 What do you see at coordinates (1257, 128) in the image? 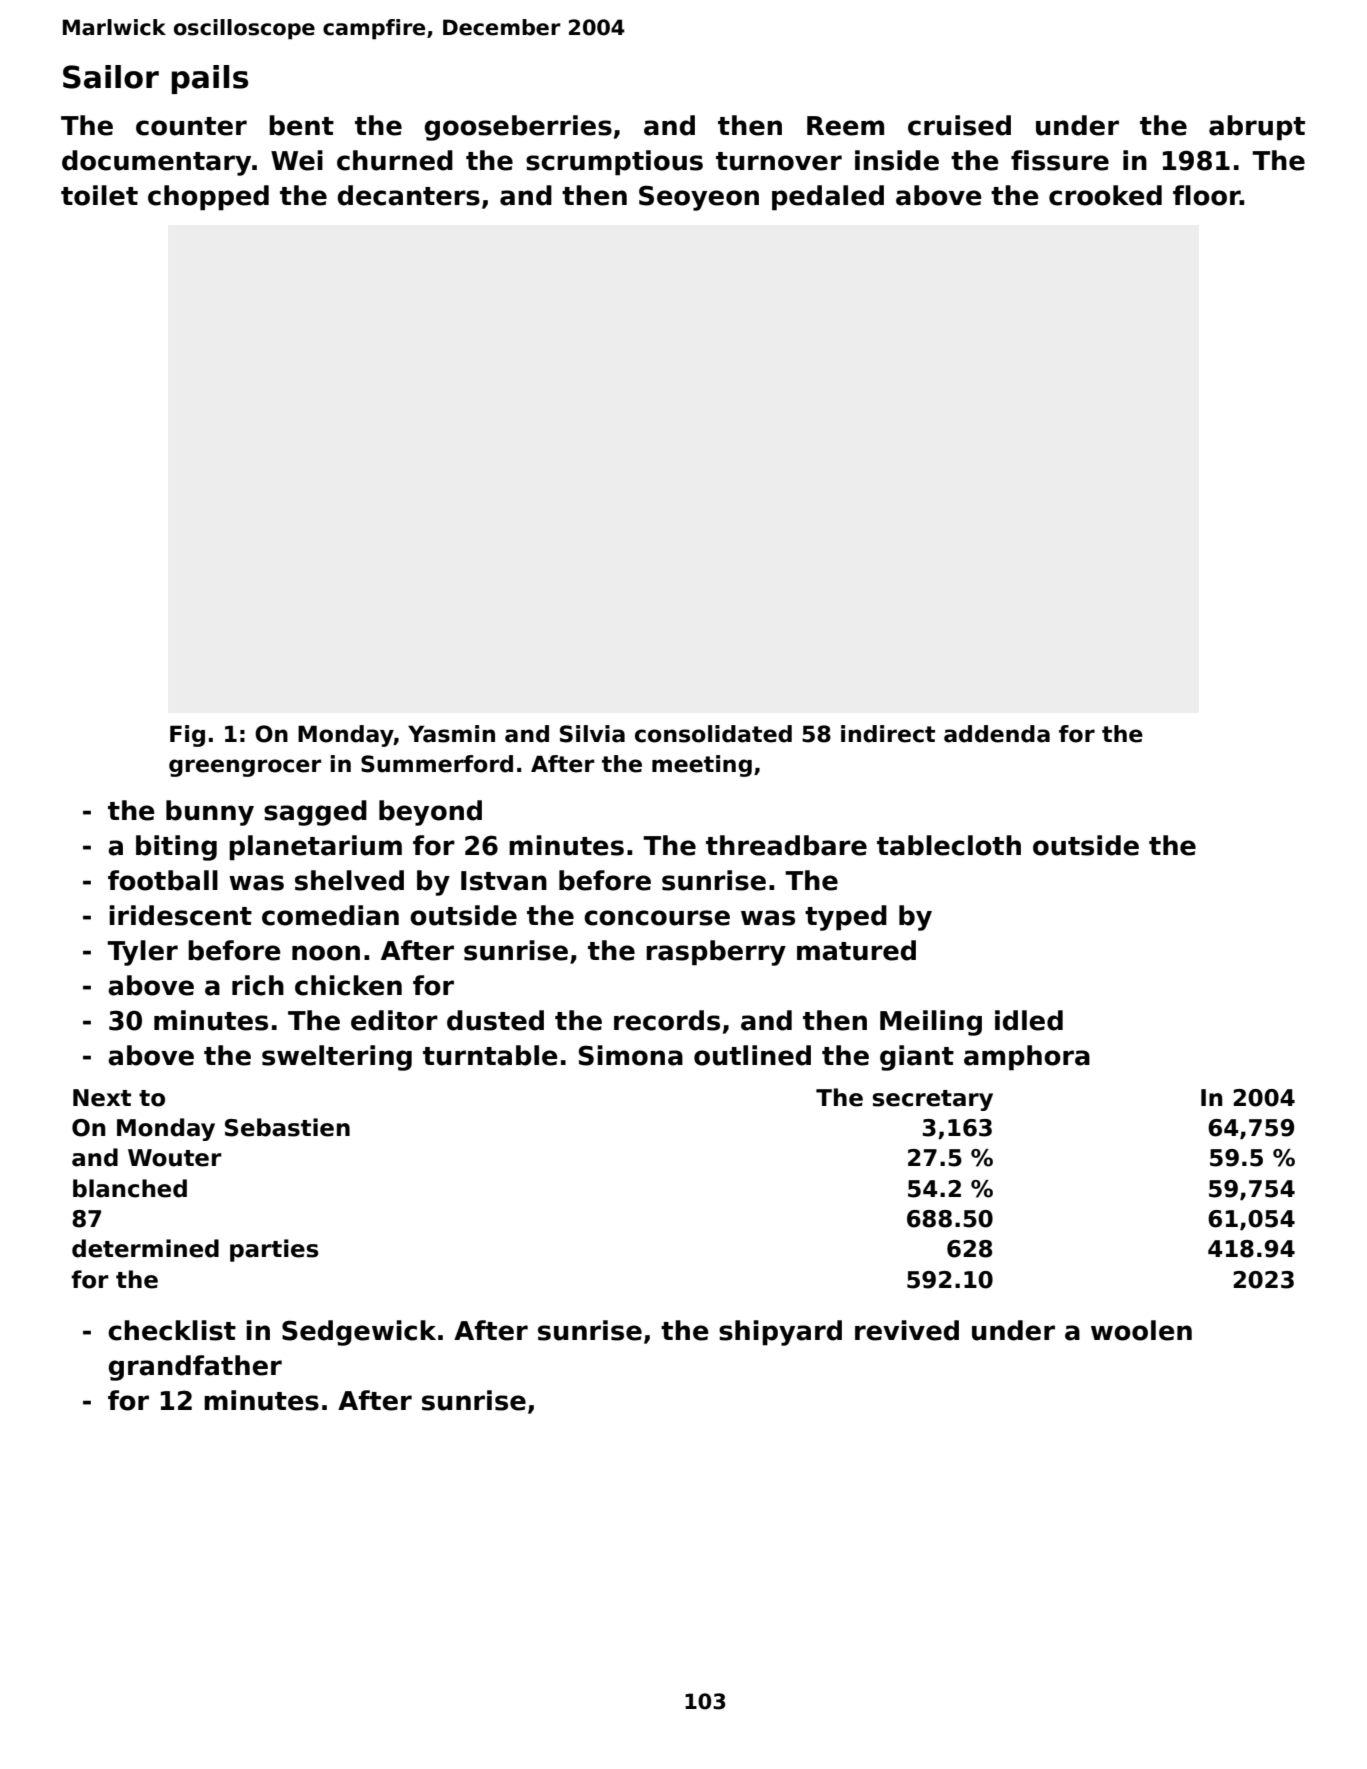
I see `abrupt` at bounding box center [1257, 128].
